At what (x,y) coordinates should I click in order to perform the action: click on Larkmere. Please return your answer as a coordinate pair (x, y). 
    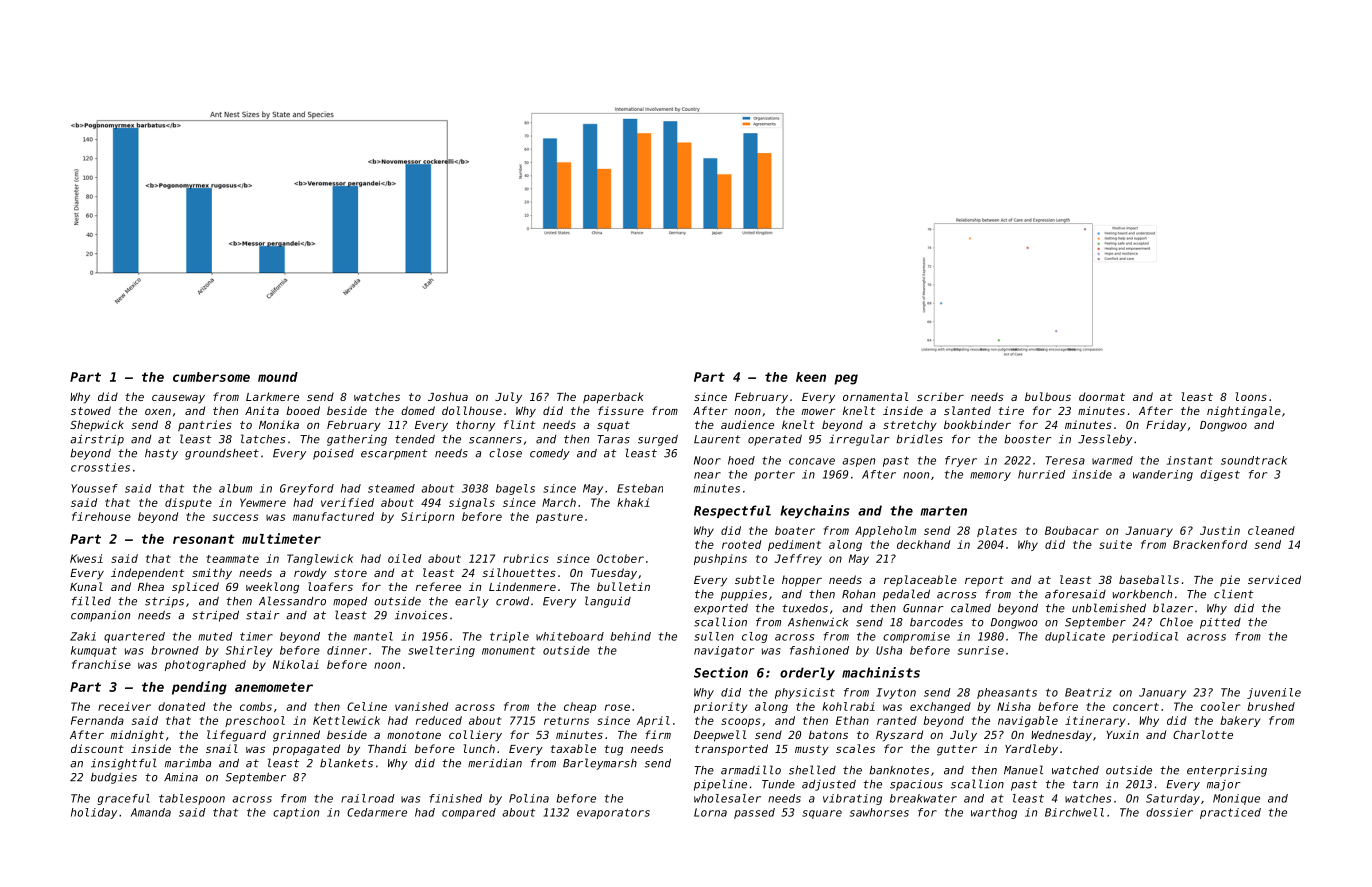
    Looking at the image, I should click on (272, 396).
